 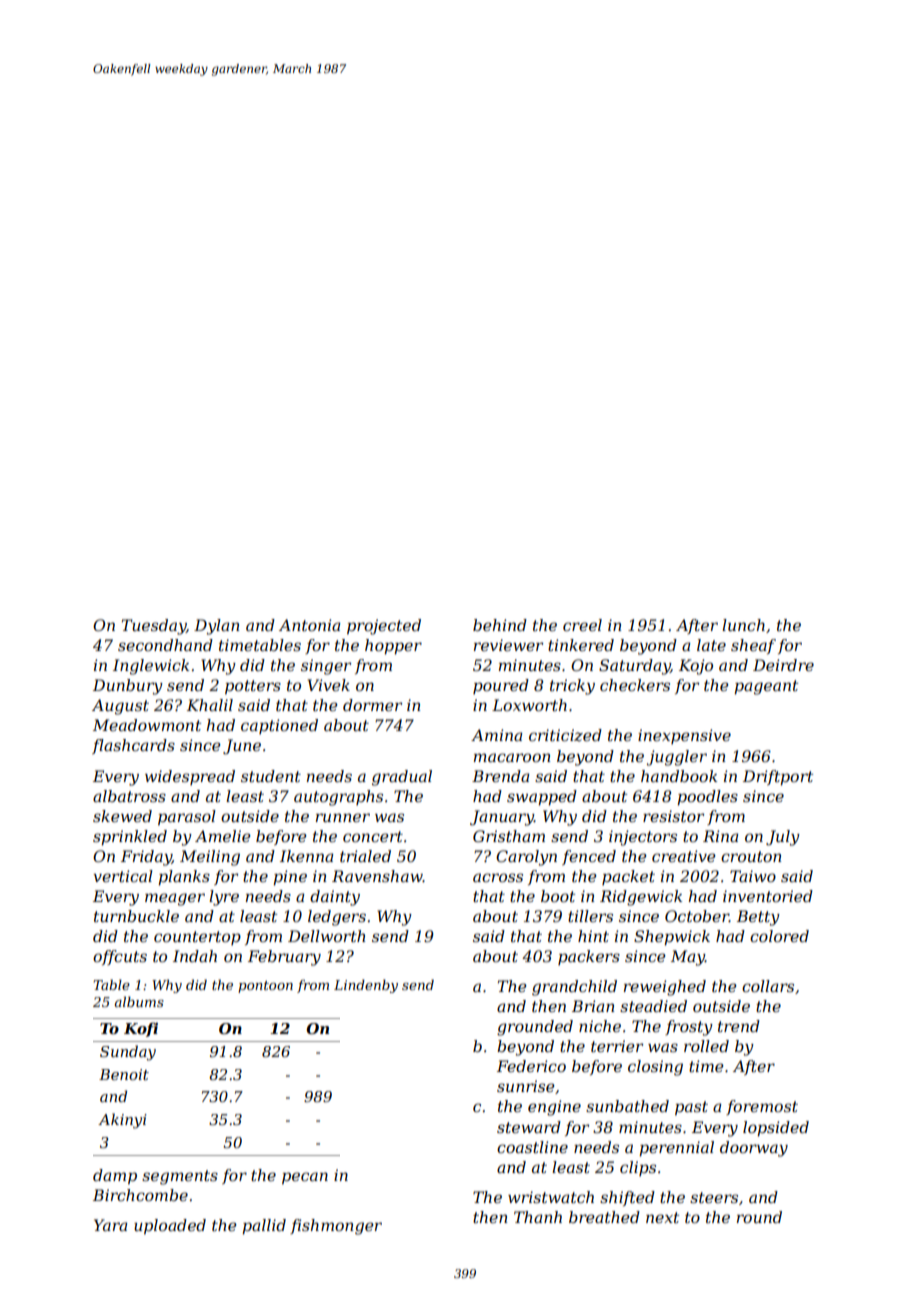 What do you see at coordinates (697, 916) in the page?
I see `October` at bounding box center [697, 916].
